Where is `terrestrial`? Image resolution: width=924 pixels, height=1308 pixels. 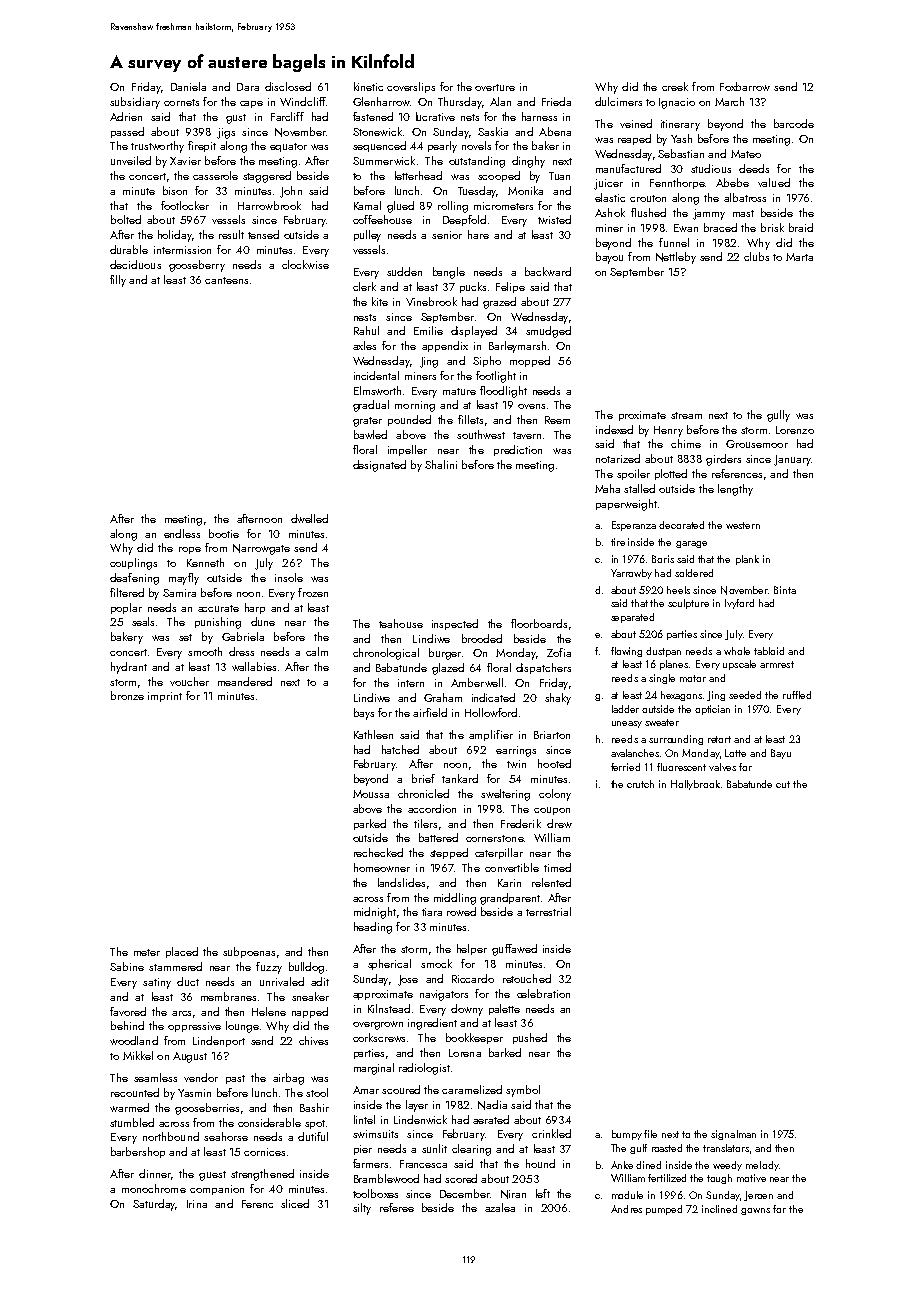 terrestrial is located at coordinates (548, 911).
